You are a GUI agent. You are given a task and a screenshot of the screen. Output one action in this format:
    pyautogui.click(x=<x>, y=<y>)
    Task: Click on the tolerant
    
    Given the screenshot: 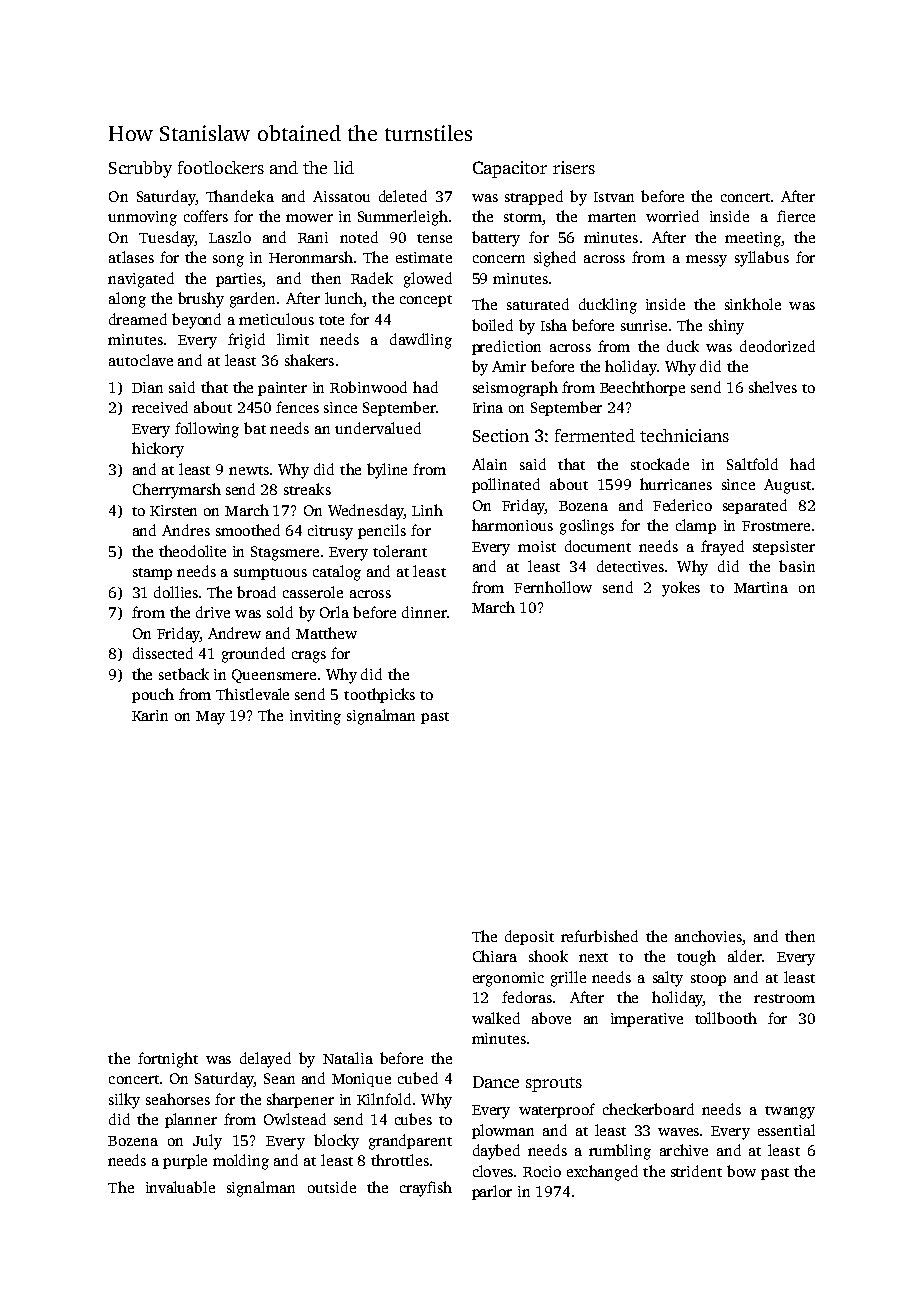 What is the action you would take?
    pyautogui.click(x=400, y=551)
